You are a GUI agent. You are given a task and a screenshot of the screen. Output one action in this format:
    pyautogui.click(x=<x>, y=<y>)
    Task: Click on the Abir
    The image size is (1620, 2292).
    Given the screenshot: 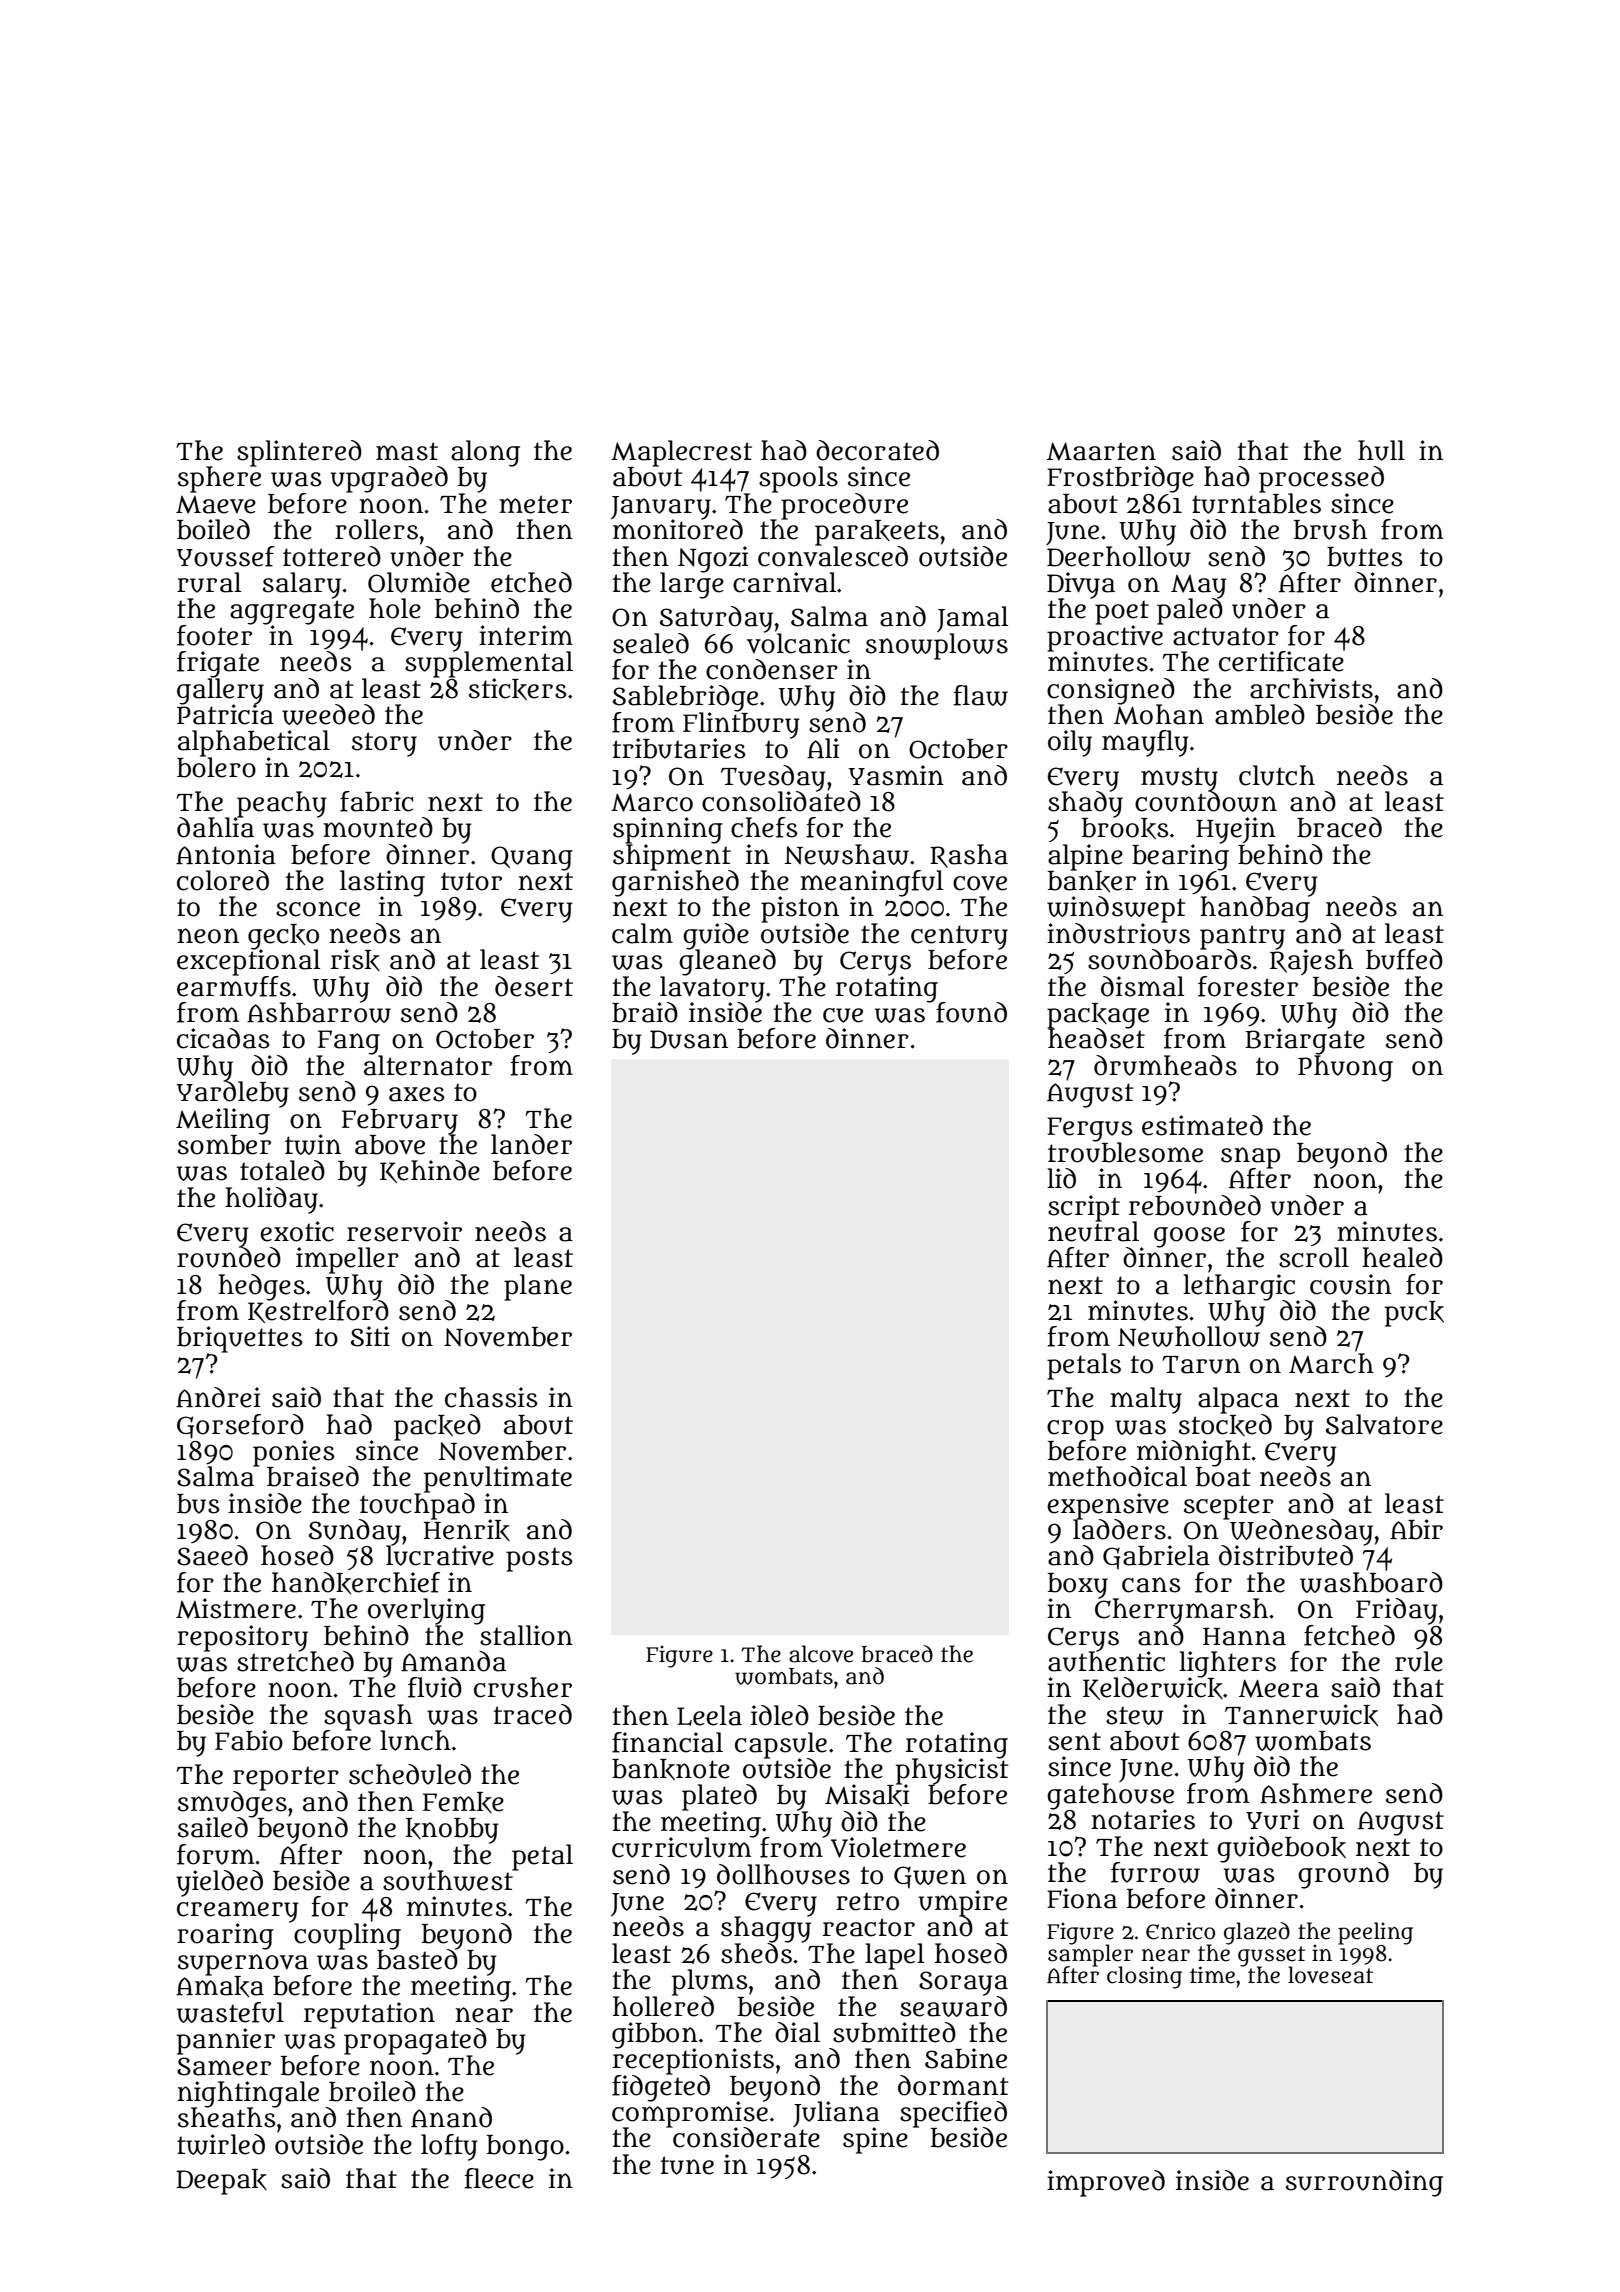 What is the action you would take?
    pyautogui.click(x=1416, y=1529)
